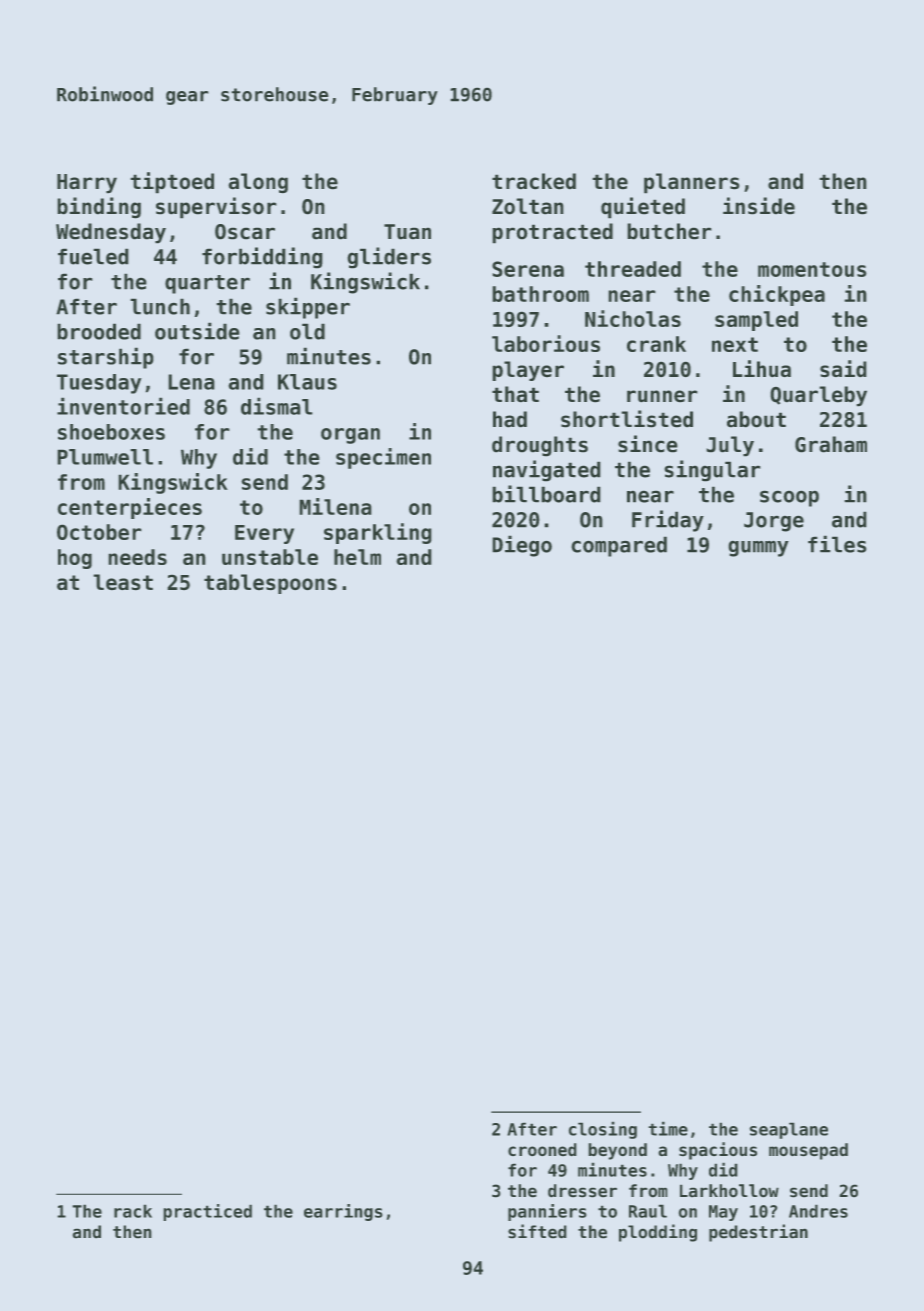 This screenshot has height=1311, width=924. What do you see at coordinates (542, 1149) in the screenshot?
I see `crooned` at bounding box center [542, 1149].
